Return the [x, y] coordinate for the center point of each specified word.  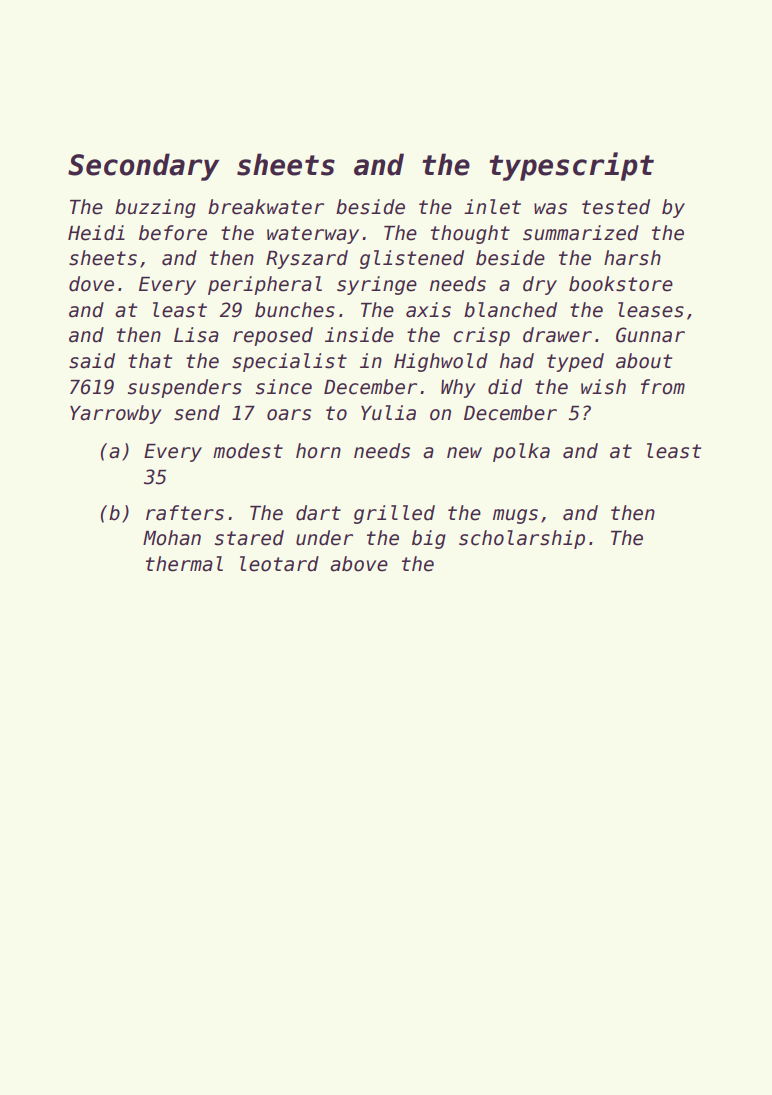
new [464, 453]
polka [521, 452]
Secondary [143, 167]
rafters [185, 513]
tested [616, 207]
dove [91, 284]
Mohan [172, 538]
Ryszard [307, 259]
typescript [571, 166]
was [550, 209]
